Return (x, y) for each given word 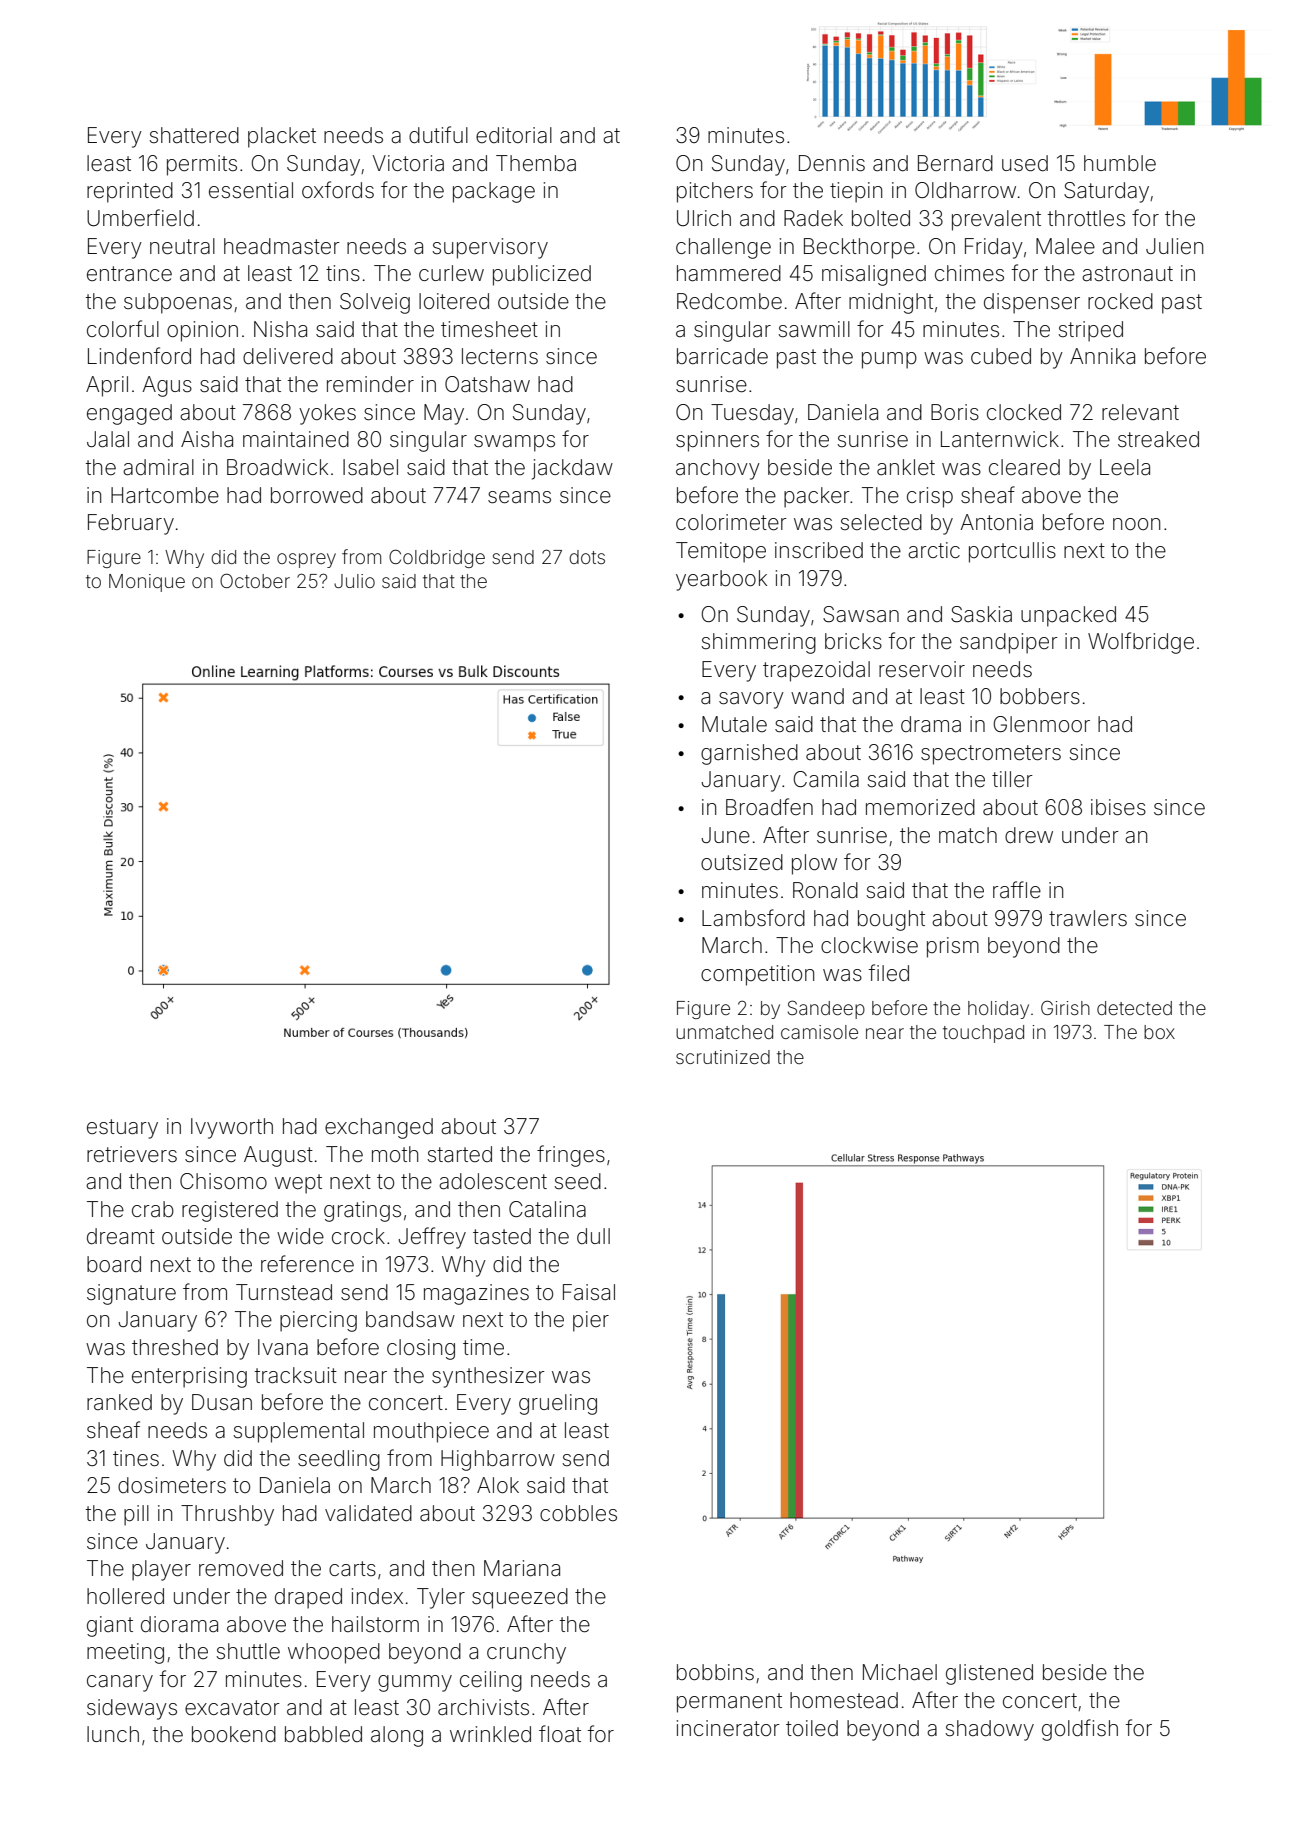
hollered (125, 1596)
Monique (147, 583)
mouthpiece (431, 1432)
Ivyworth (232, 1128)
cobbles (578, 1513)
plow (814, 864)
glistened (989, 1674)
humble (1120, 163)
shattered (194, 135)
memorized (920, 807)
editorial (514, 135)
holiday (998, 1010)
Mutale (734, 724)
